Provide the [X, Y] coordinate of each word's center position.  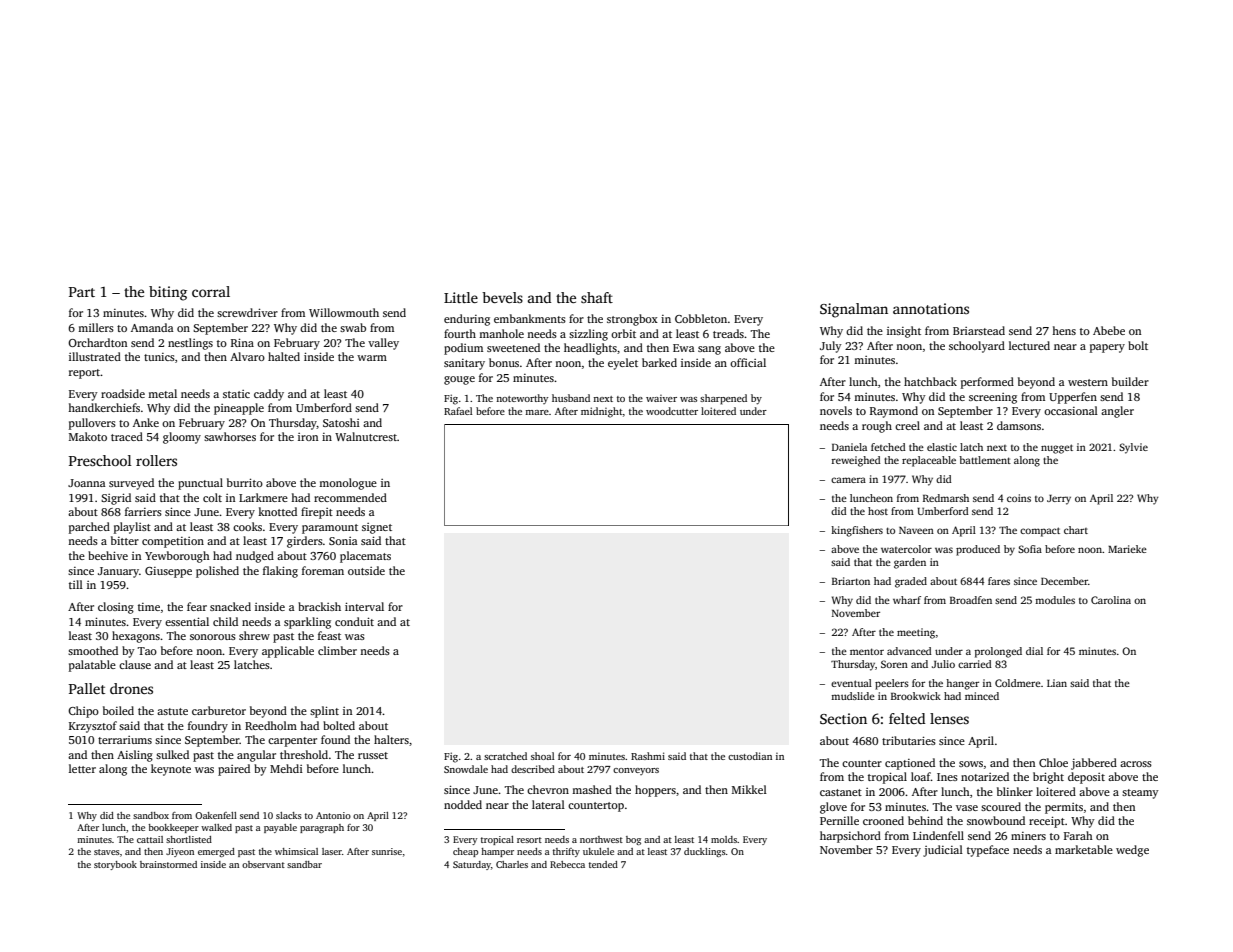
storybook [115, 865]
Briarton [851, 581]
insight [904, 332]
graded [911, 582]
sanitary [464, 364]
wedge [1132, 851]
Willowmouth [344, 312]
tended [603, 864]
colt [212, 497]
